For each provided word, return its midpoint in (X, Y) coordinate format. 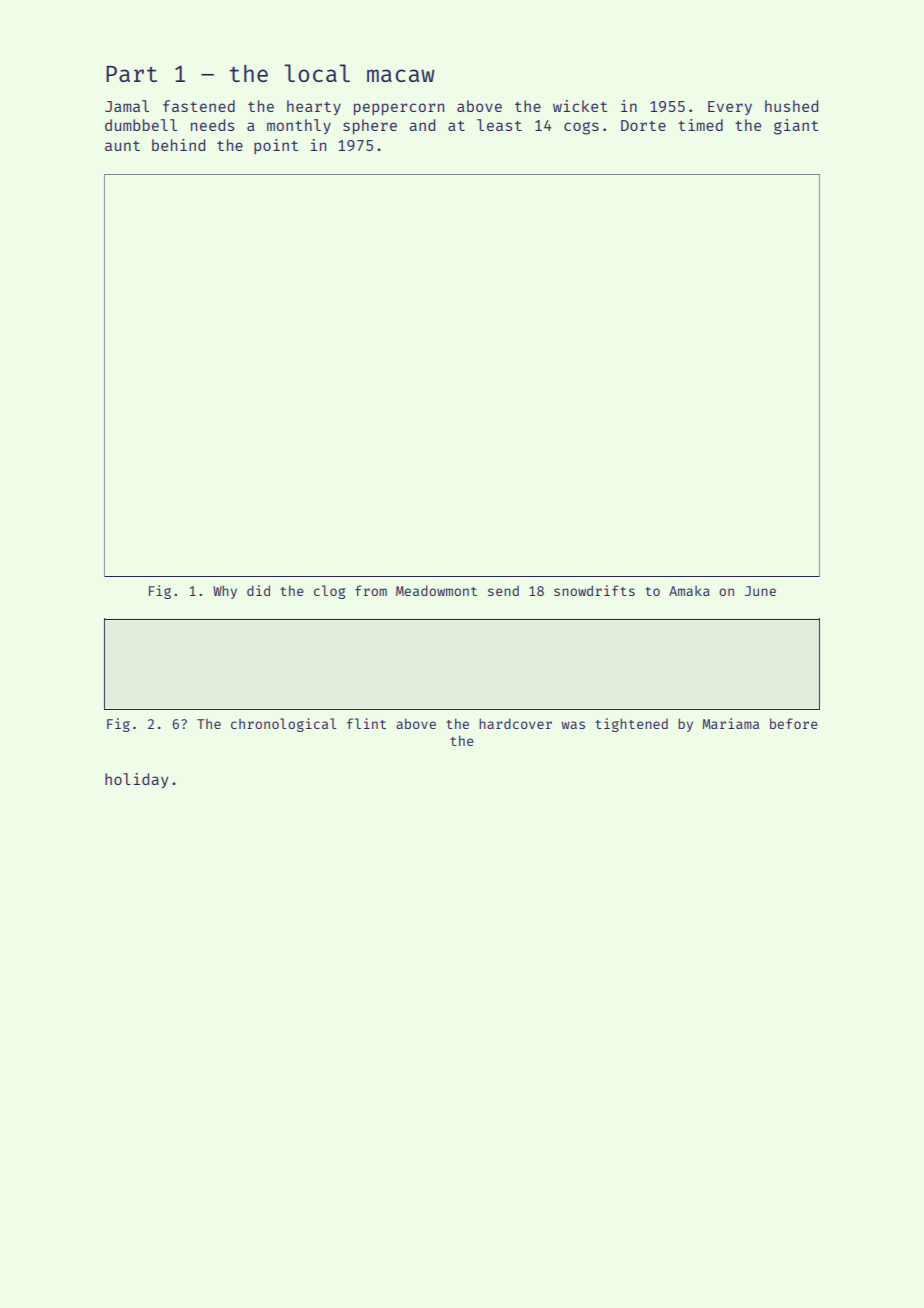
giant (796, 127)
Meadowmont (436, 590)
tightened (631, 725)
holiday (136, 780)
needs (212, 125)
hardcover (515, 723)
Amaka (689, 590)
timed (700, 125)
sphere (370, 126)
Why (225, 592)
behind (178, 145)
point (276, 146)
